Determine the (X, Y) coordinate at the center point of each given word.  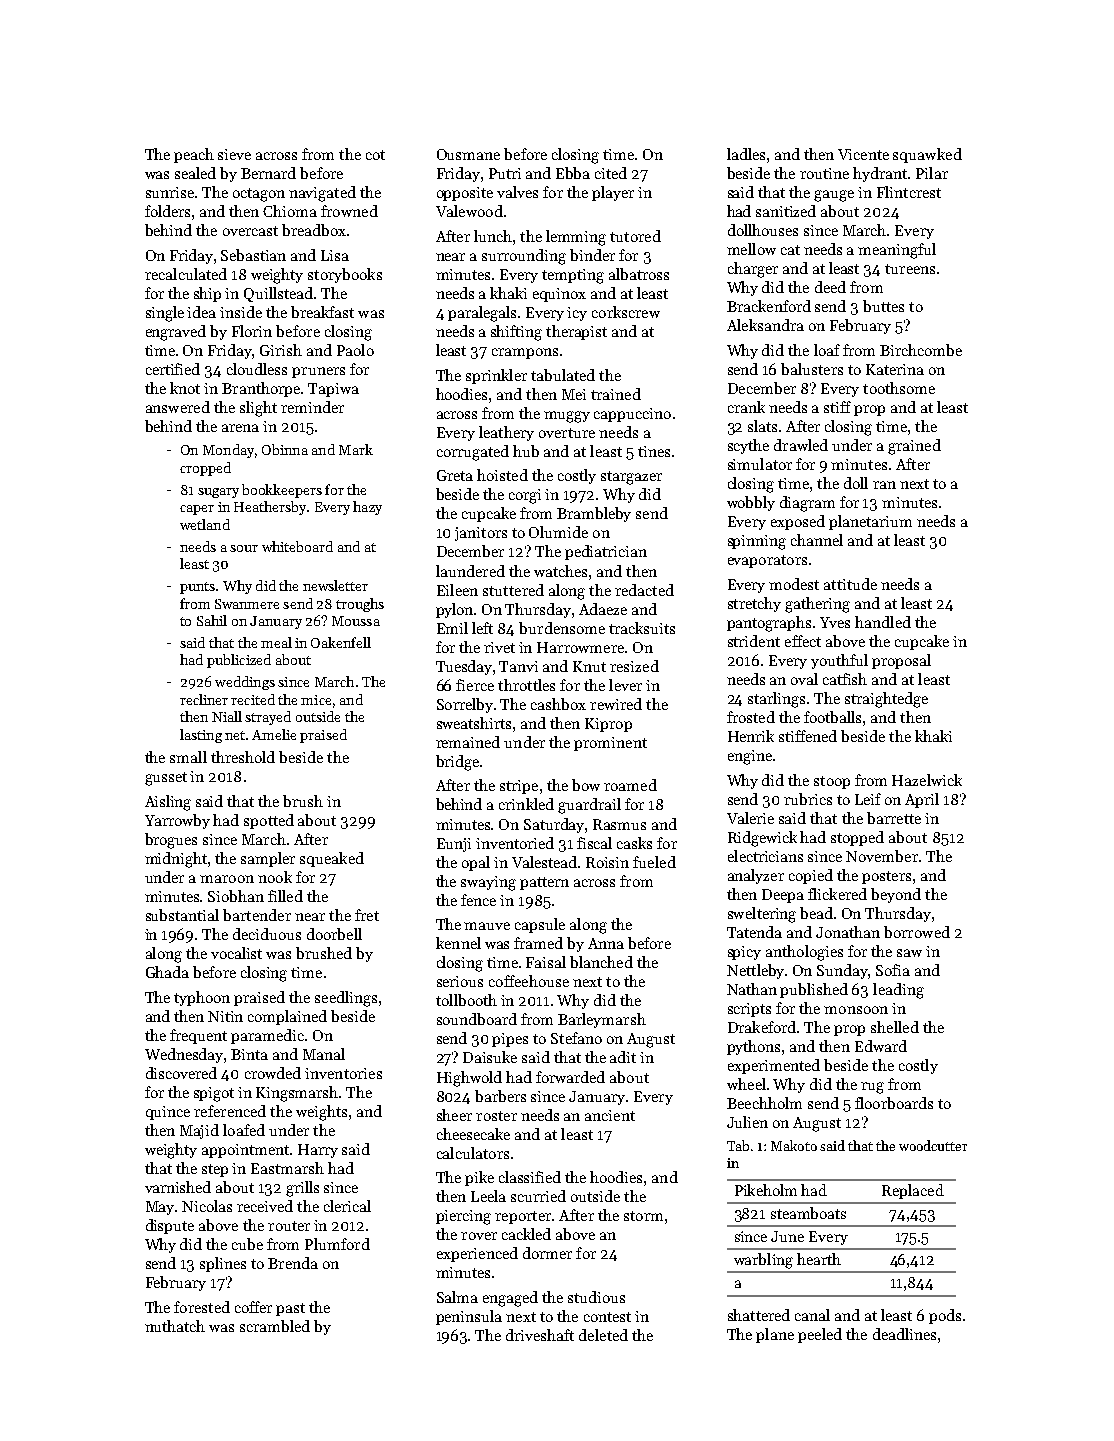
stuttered (513, 590)
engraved (176, 333)
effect (803, 641)
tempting (573, 276)
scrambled (275, 1326)
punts (197, 588)
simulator (760, 464)
